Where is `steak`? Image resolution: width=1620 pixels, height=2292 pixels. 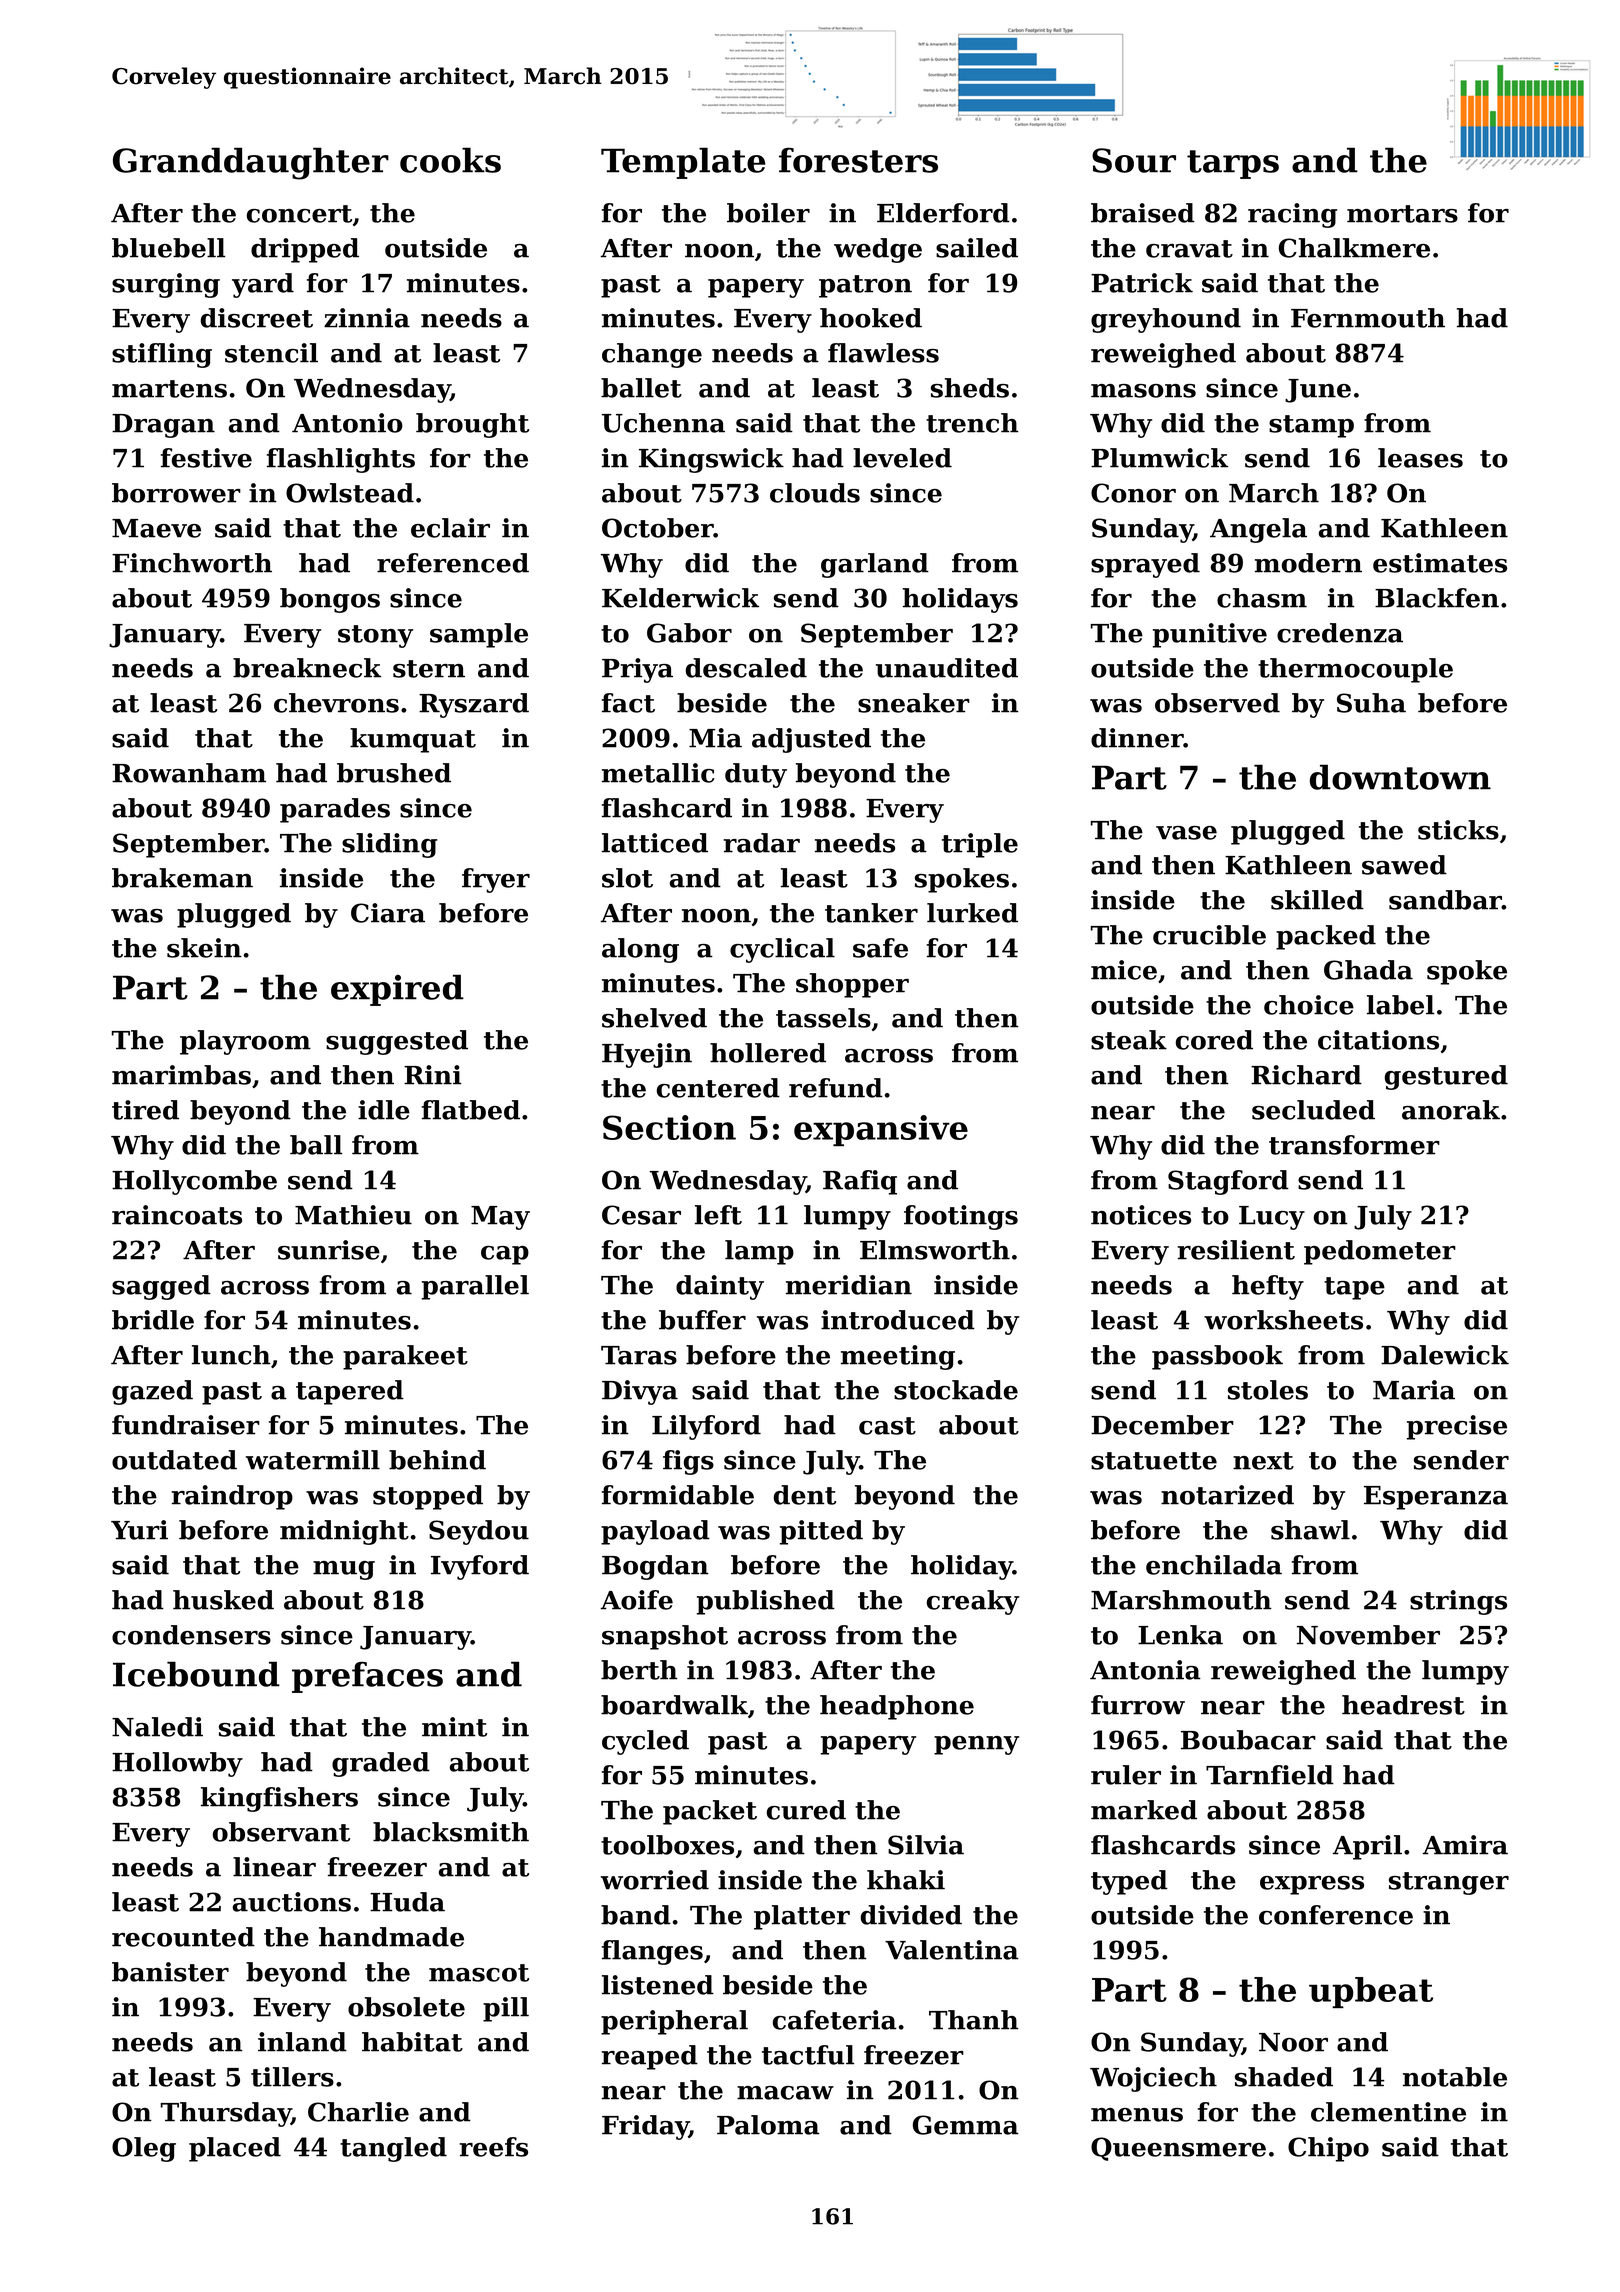 steak is located at coordinates (1129, 1040).
